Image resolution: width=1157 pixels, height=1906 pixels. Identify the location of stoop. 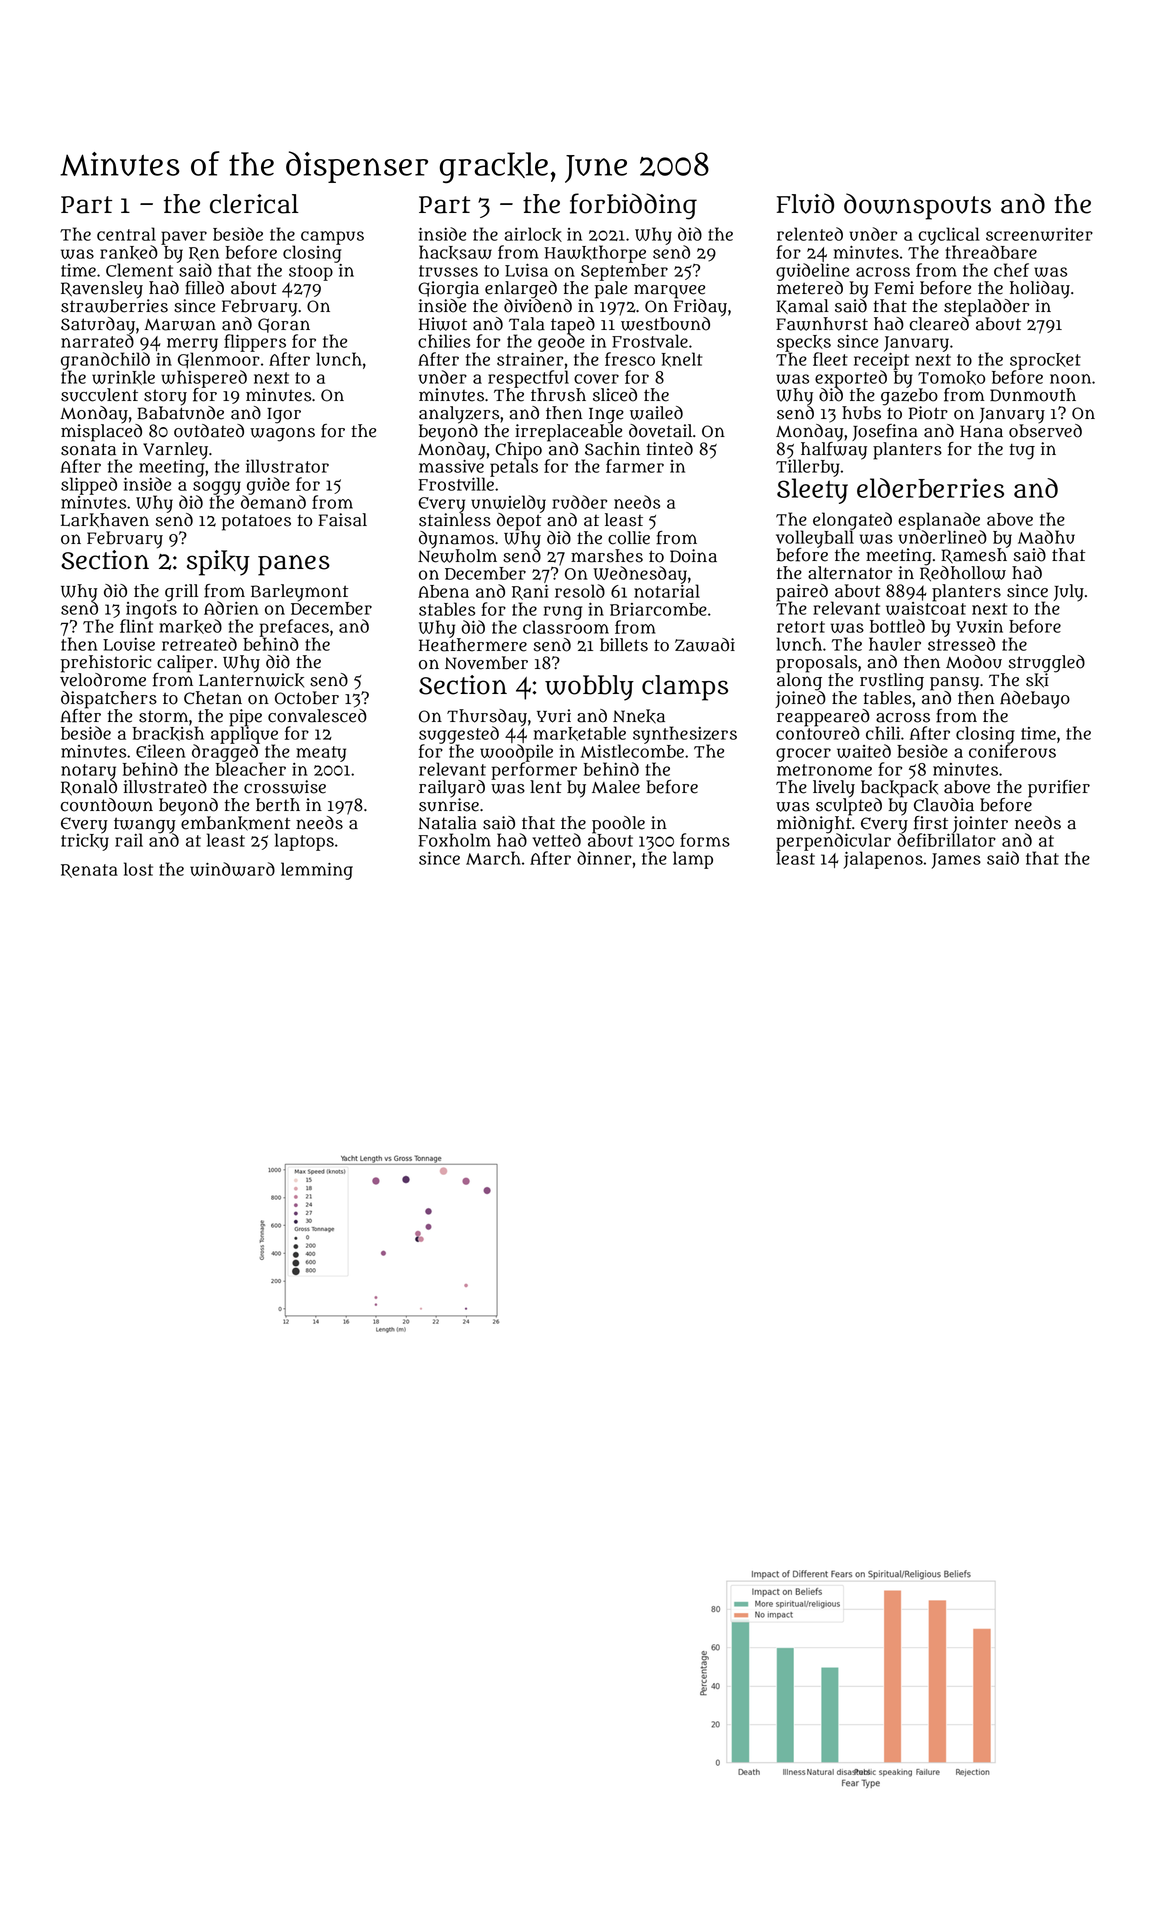
(311, 273).
